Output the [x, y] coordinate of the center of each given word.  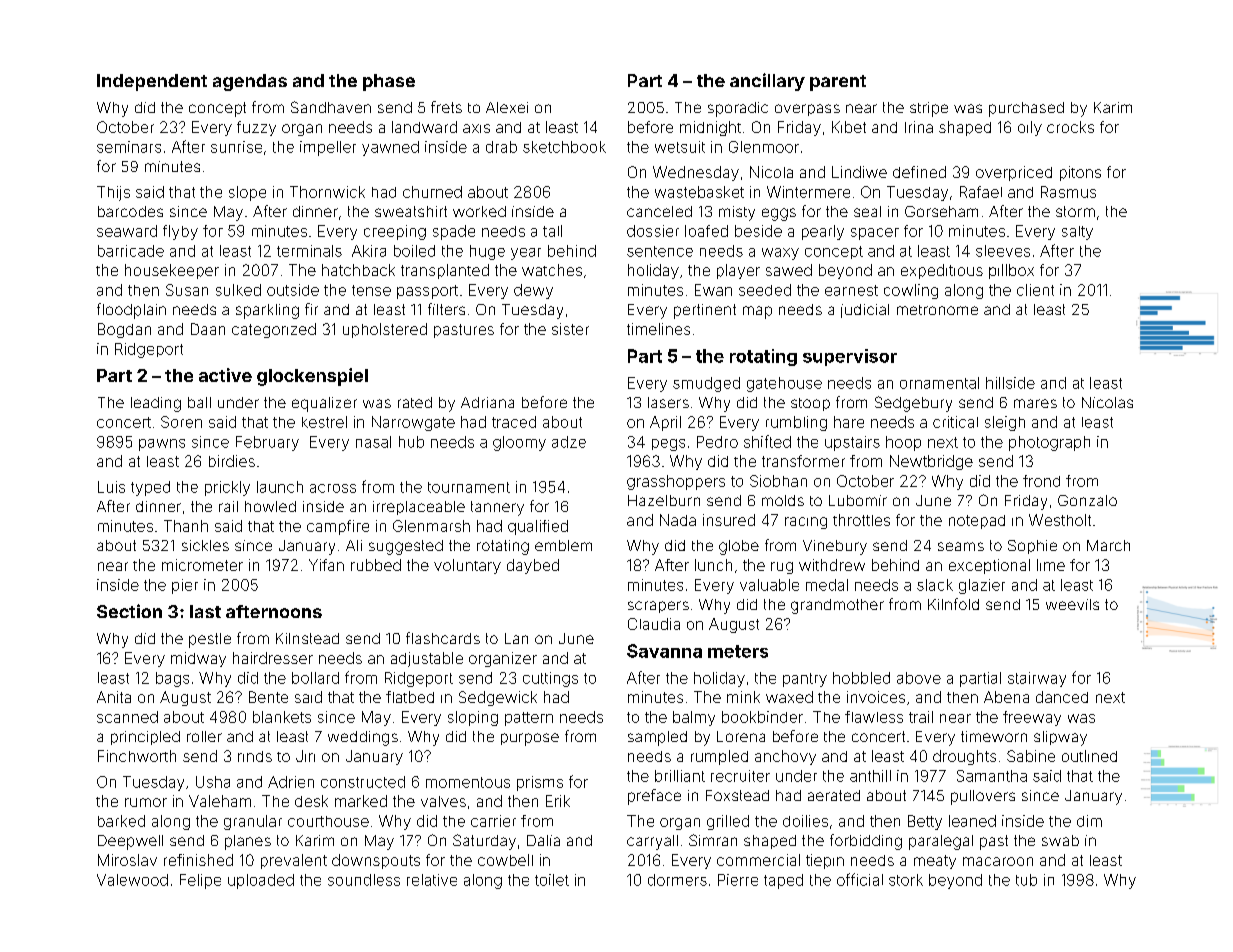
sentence [660, 251]
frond [1041, 481]
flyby [180, 232]
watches [552, 270]
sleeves [1003, 251]
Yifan [326, 565]
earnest [851, 290]
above [919, 678]
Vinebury [835, 547]
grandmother [837, 606]
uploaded [261, 881]
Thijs [113, 193]
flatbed [410, 697]
